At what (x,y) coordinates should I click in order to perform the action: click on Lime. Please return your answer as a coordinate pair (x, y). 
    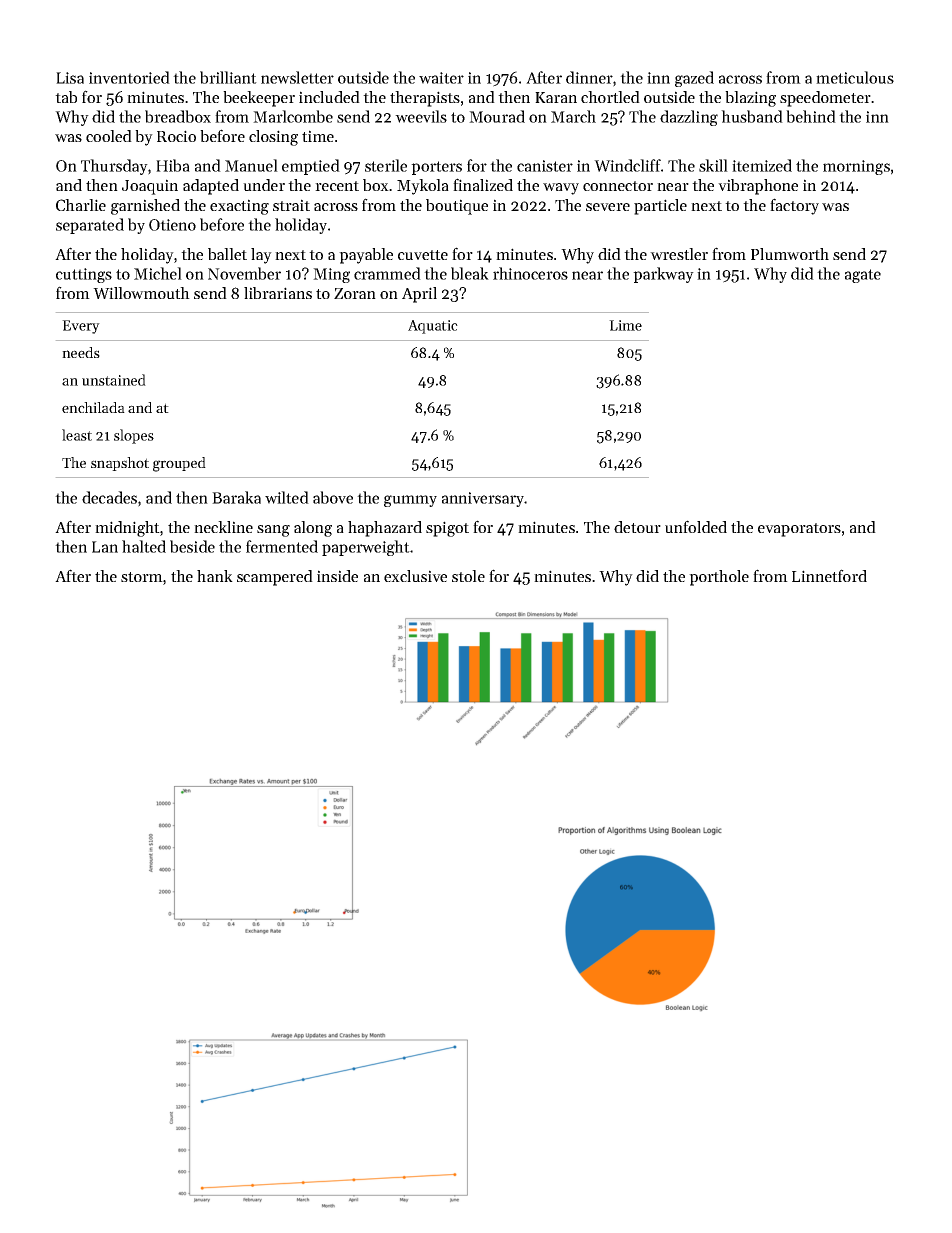
    Looking at the image, I should click on (625, 325).
